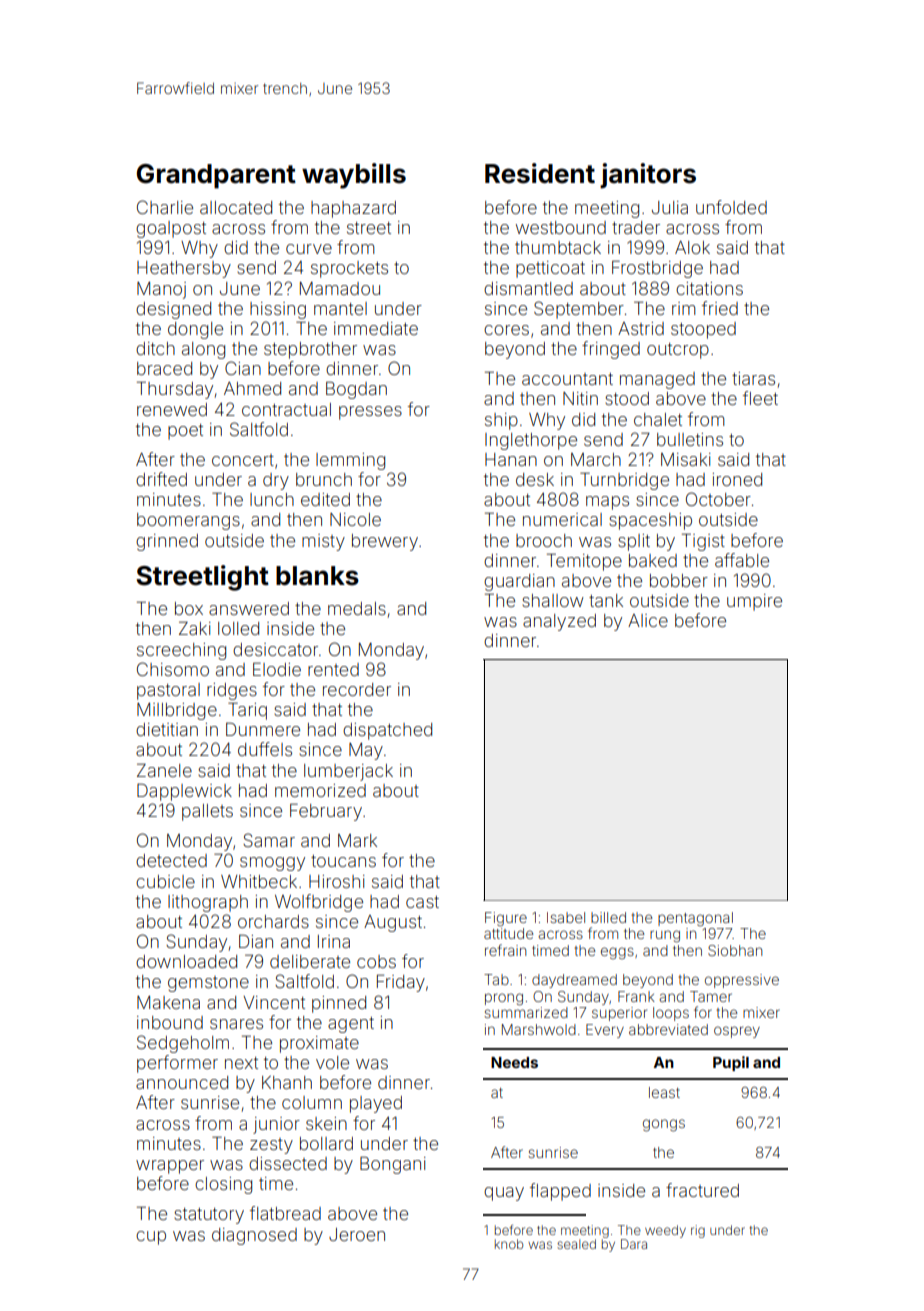  Describe the element at coordinates (326, 1143) in the screenshot. I see `bollard` at that location.
